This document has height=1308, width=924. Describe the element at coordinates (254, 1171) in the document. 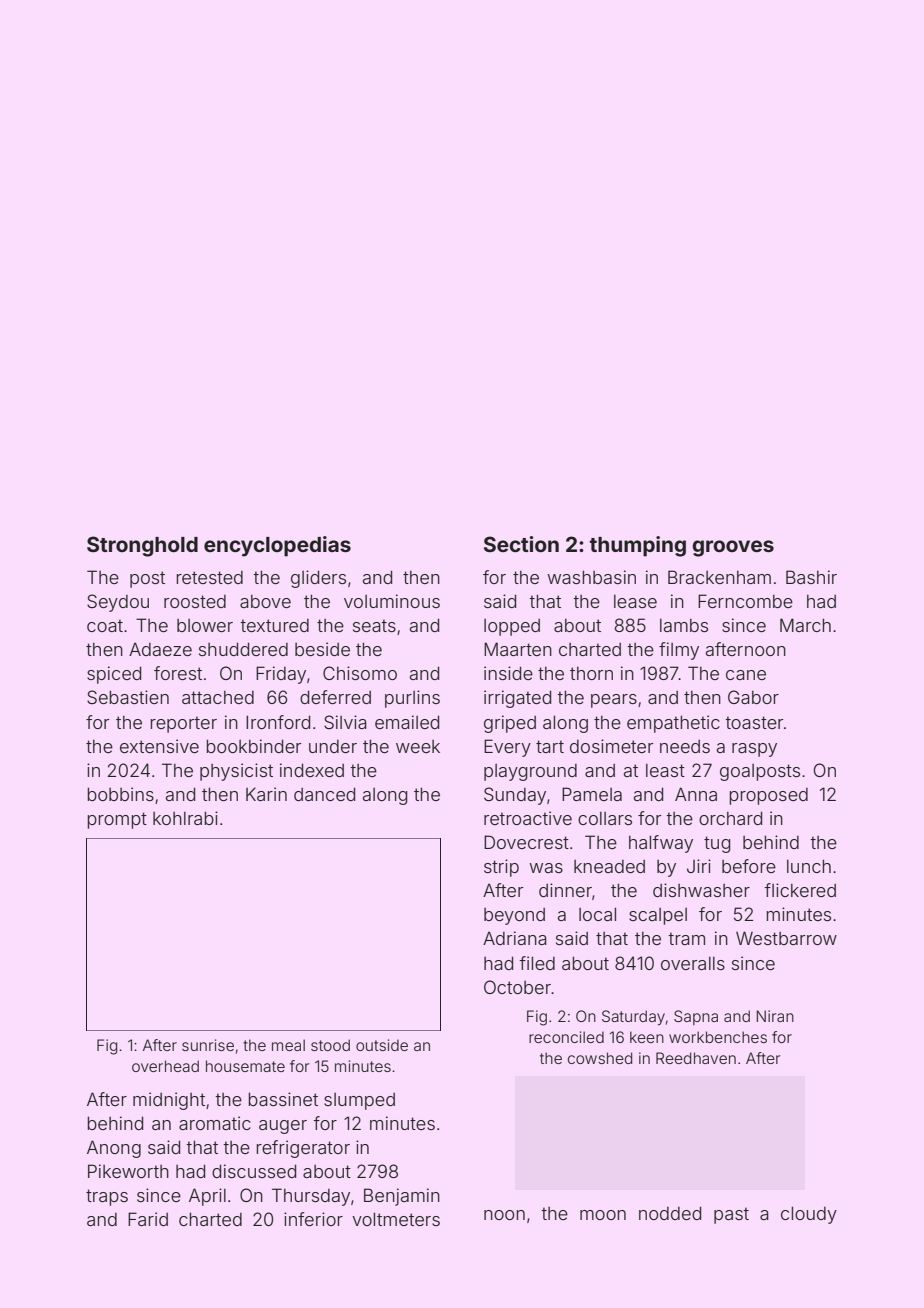

I see `discussed` at that location.
